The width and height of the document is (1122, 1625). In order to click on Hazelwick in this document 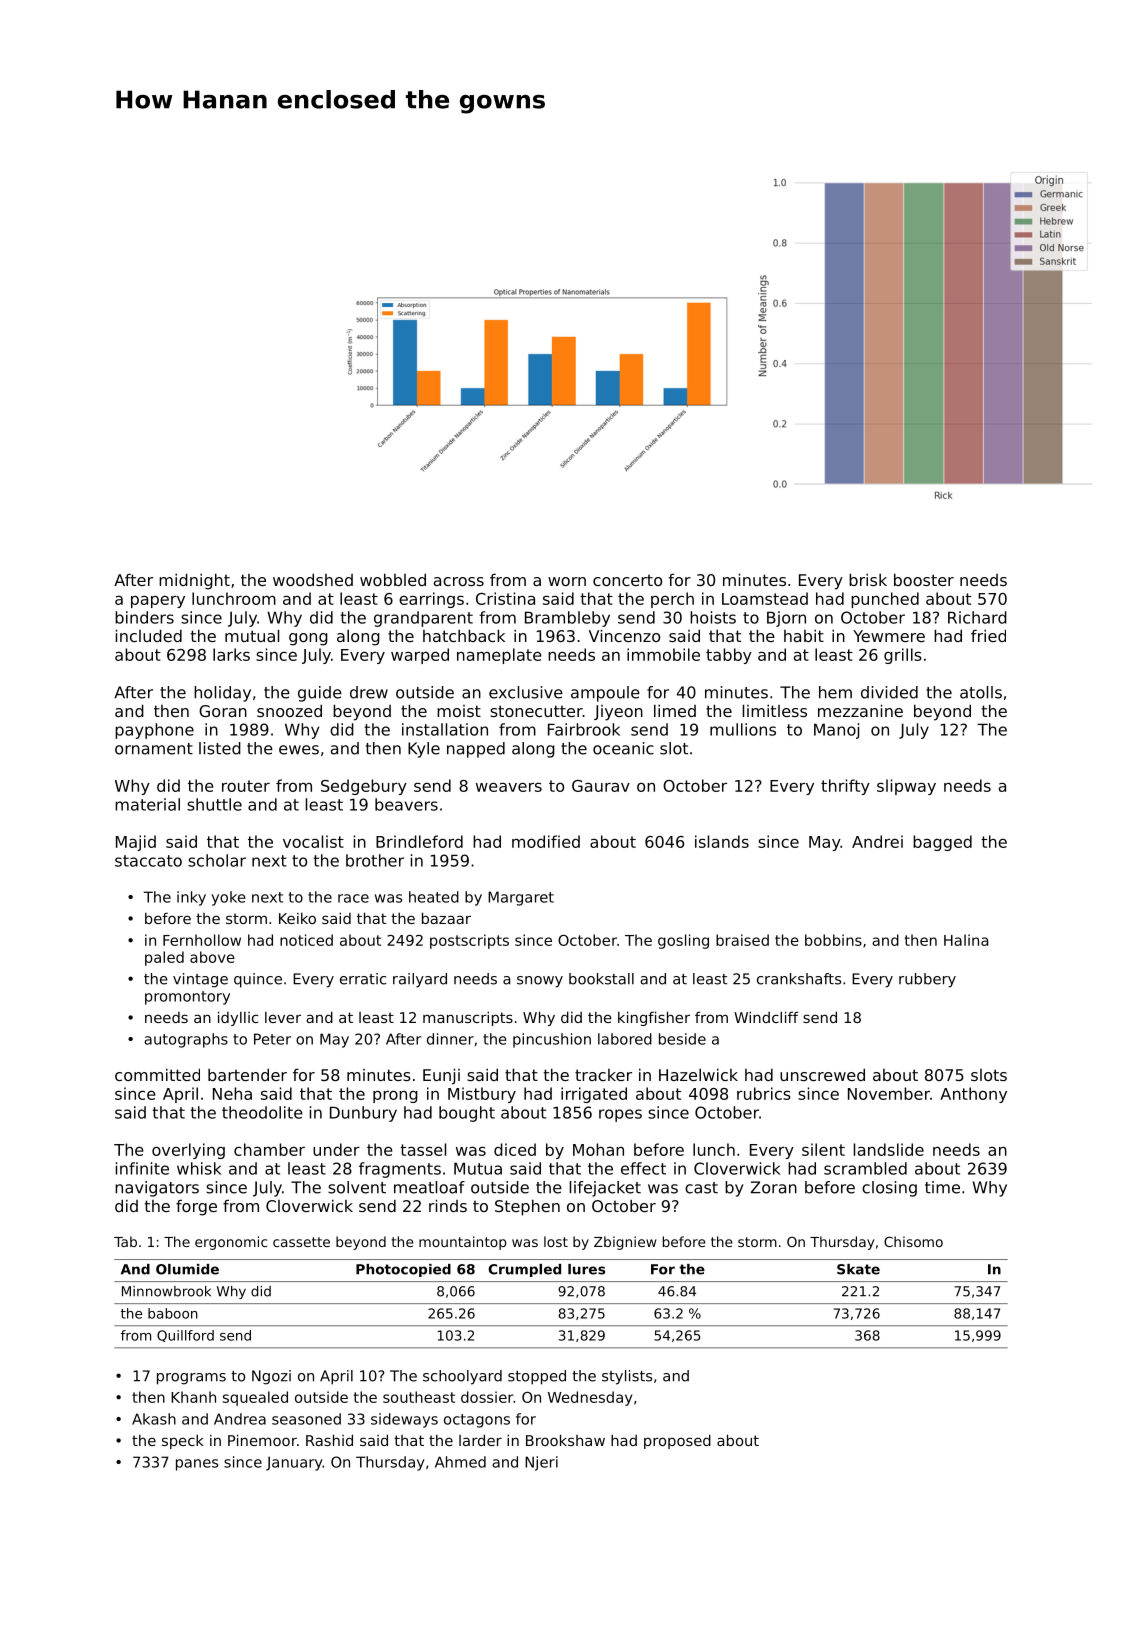, I will do `click(698, 1075)`.
